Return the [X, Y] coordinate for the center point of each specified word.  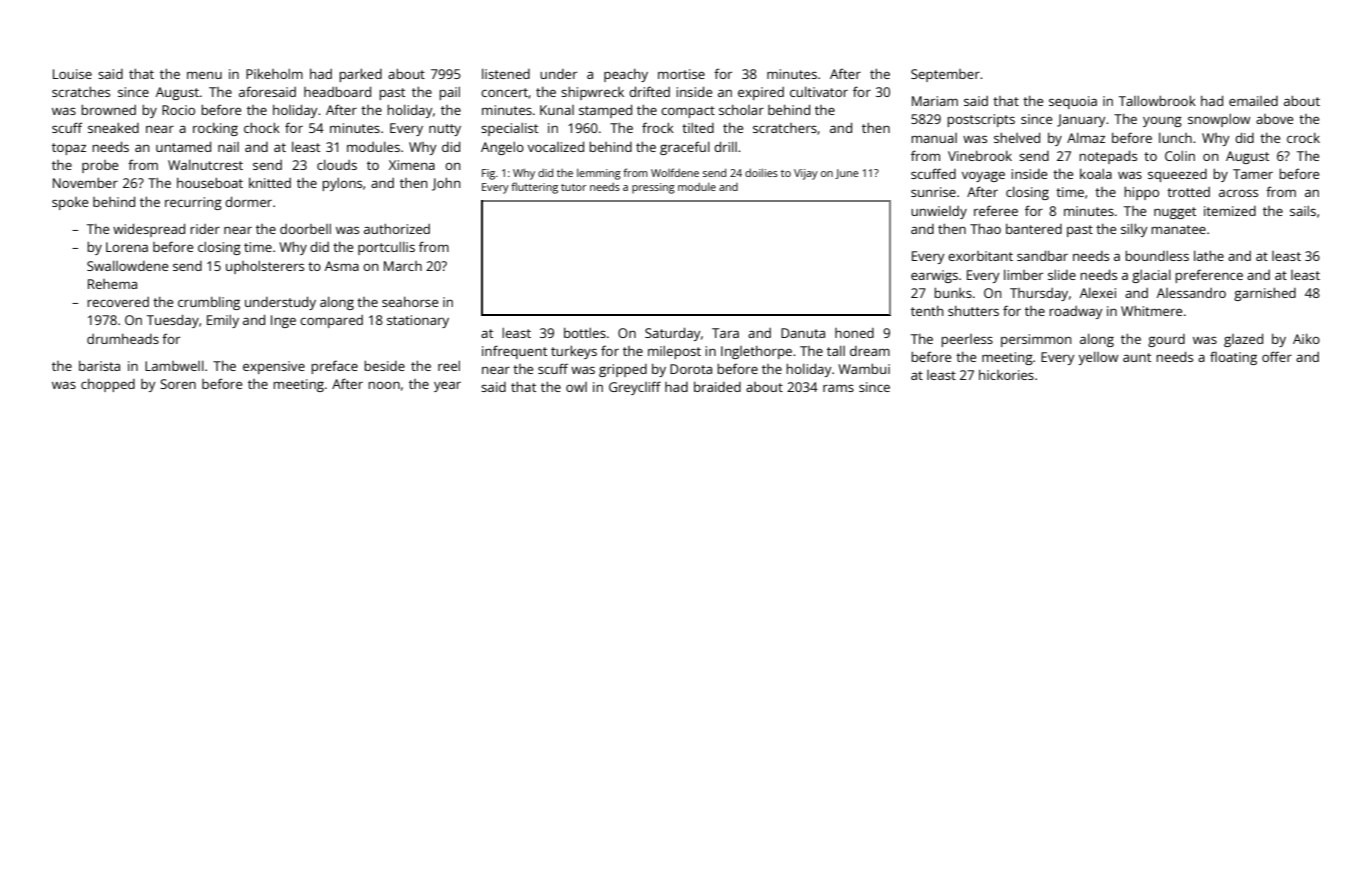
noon [384, 385]
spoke [70, 203]
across [1238, 193]
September [945, 75]
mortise [681, 74]
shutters [973, 311]
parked [360, 75]
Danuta [803, 333]
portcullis [386, 248]
